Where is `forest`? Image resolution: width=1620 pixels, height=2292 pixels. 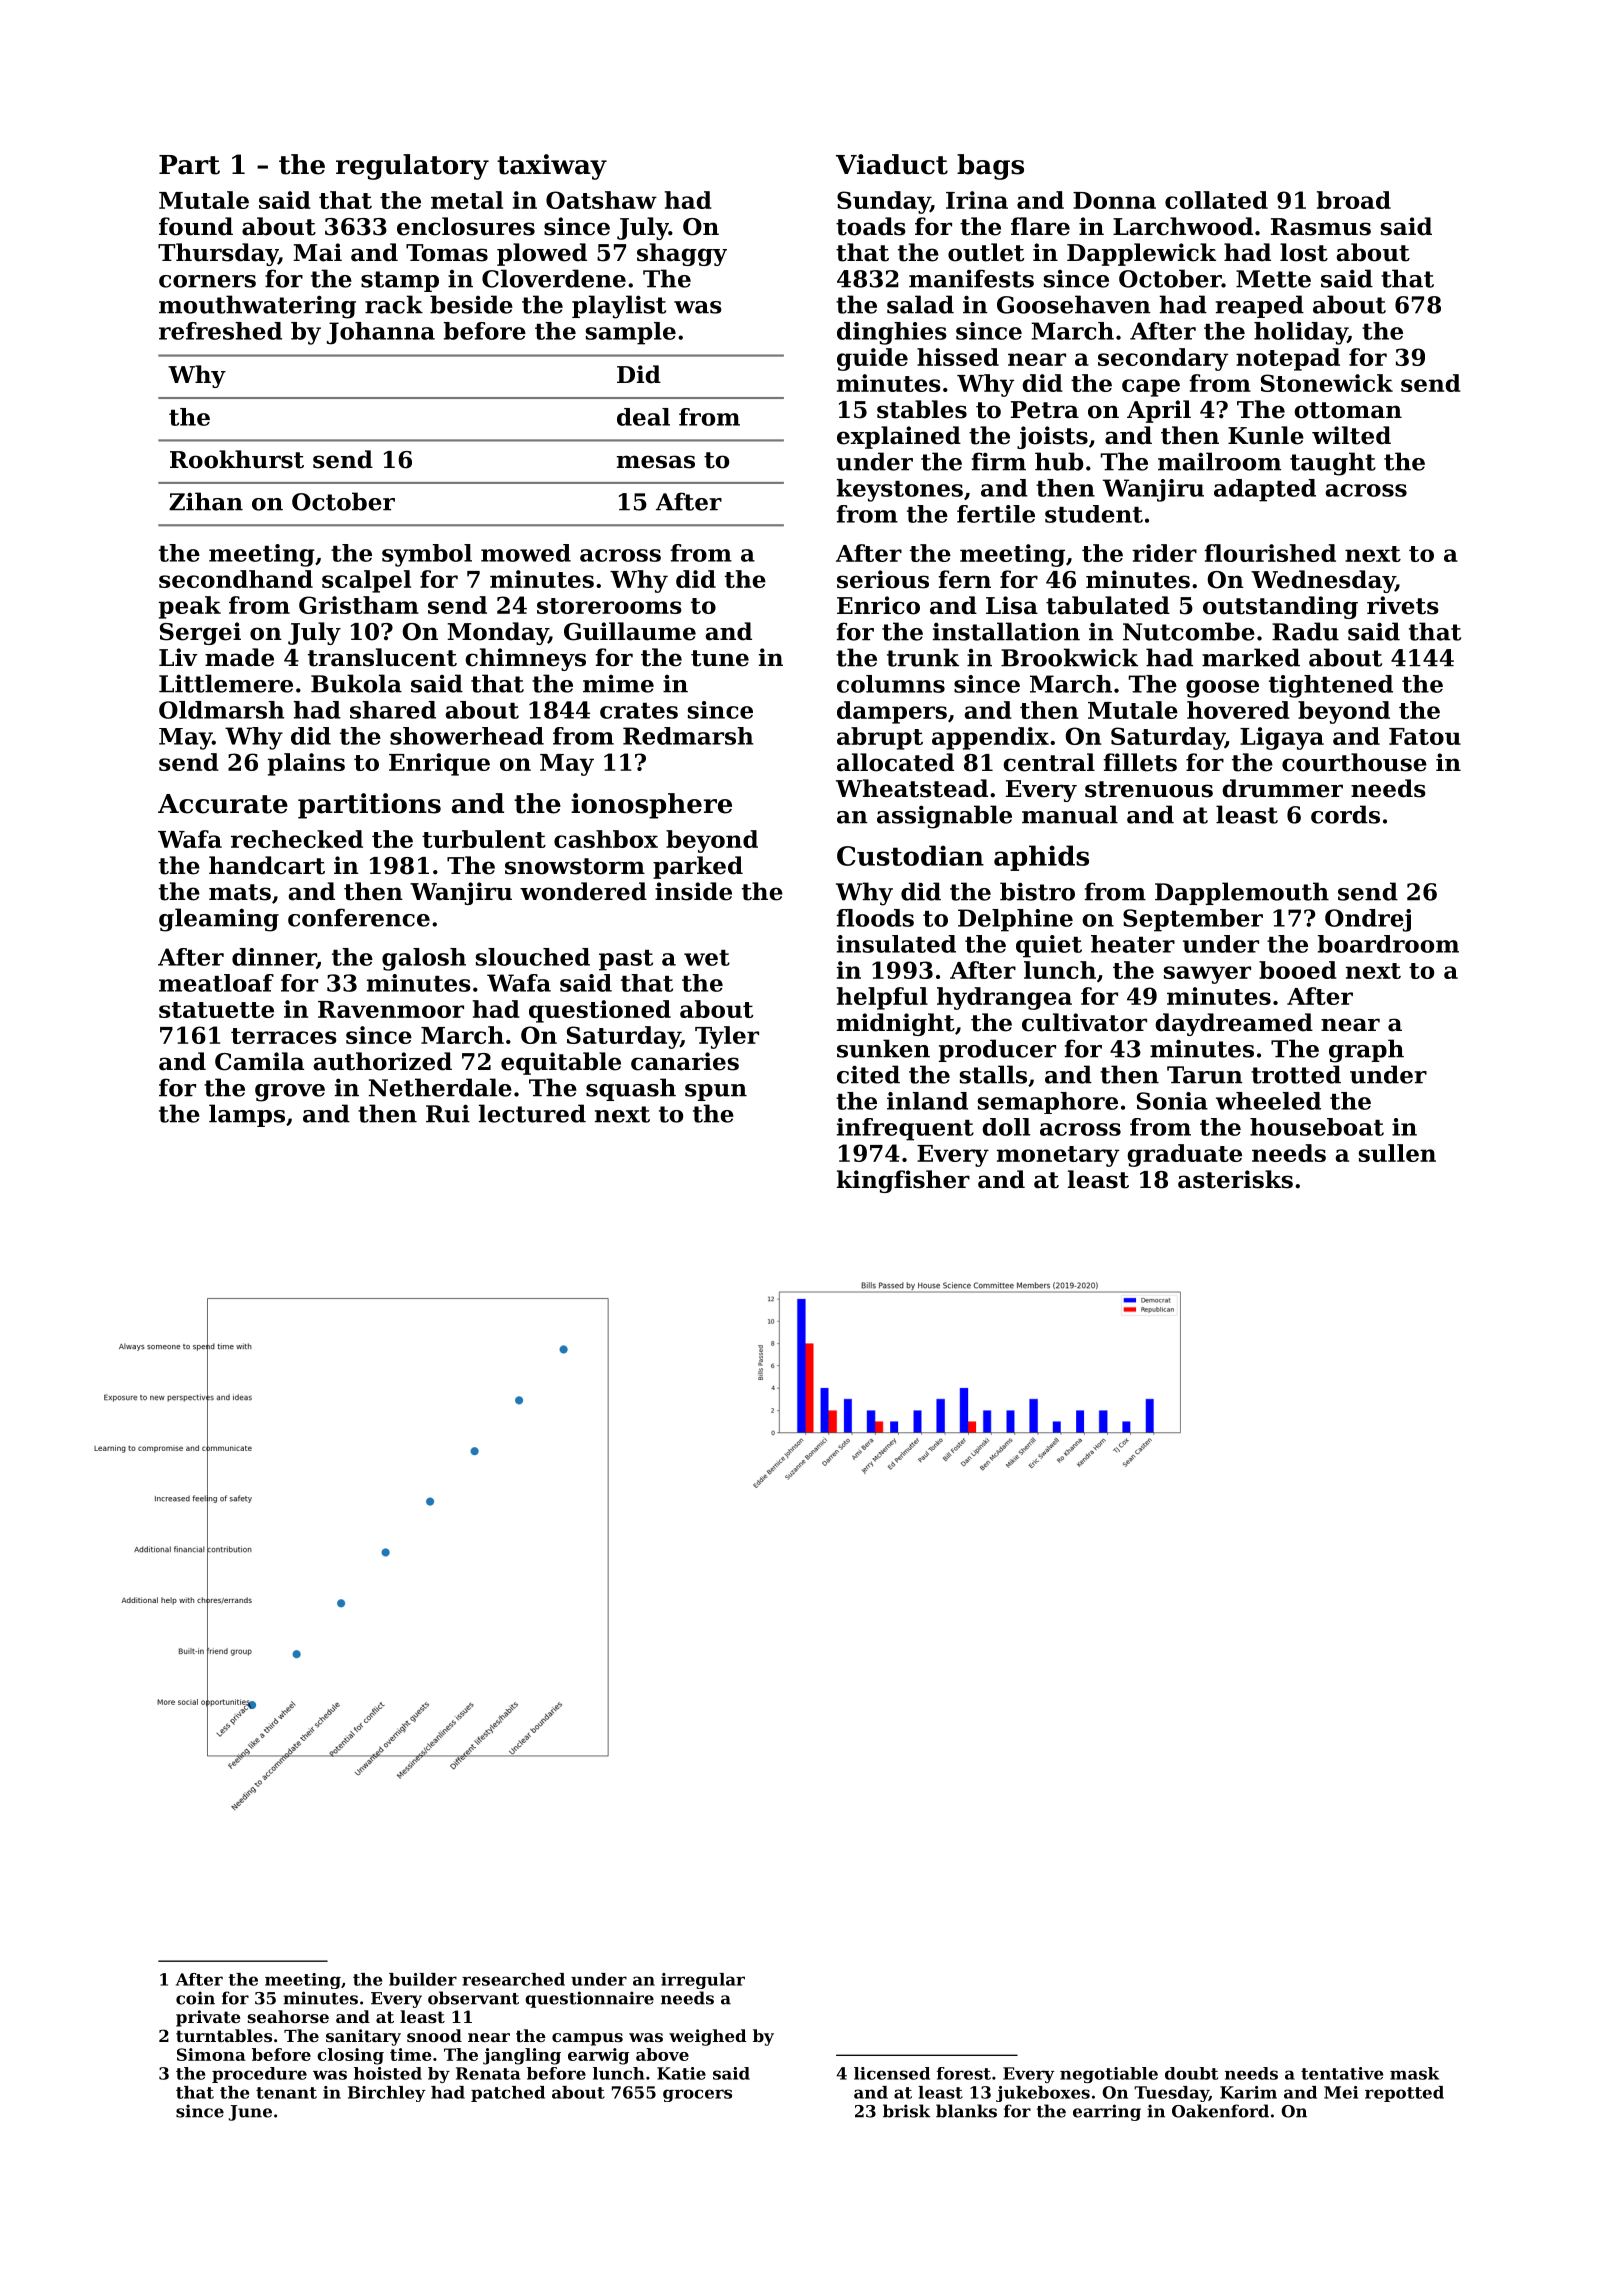 forest is located at coordinates (964, 2073).
